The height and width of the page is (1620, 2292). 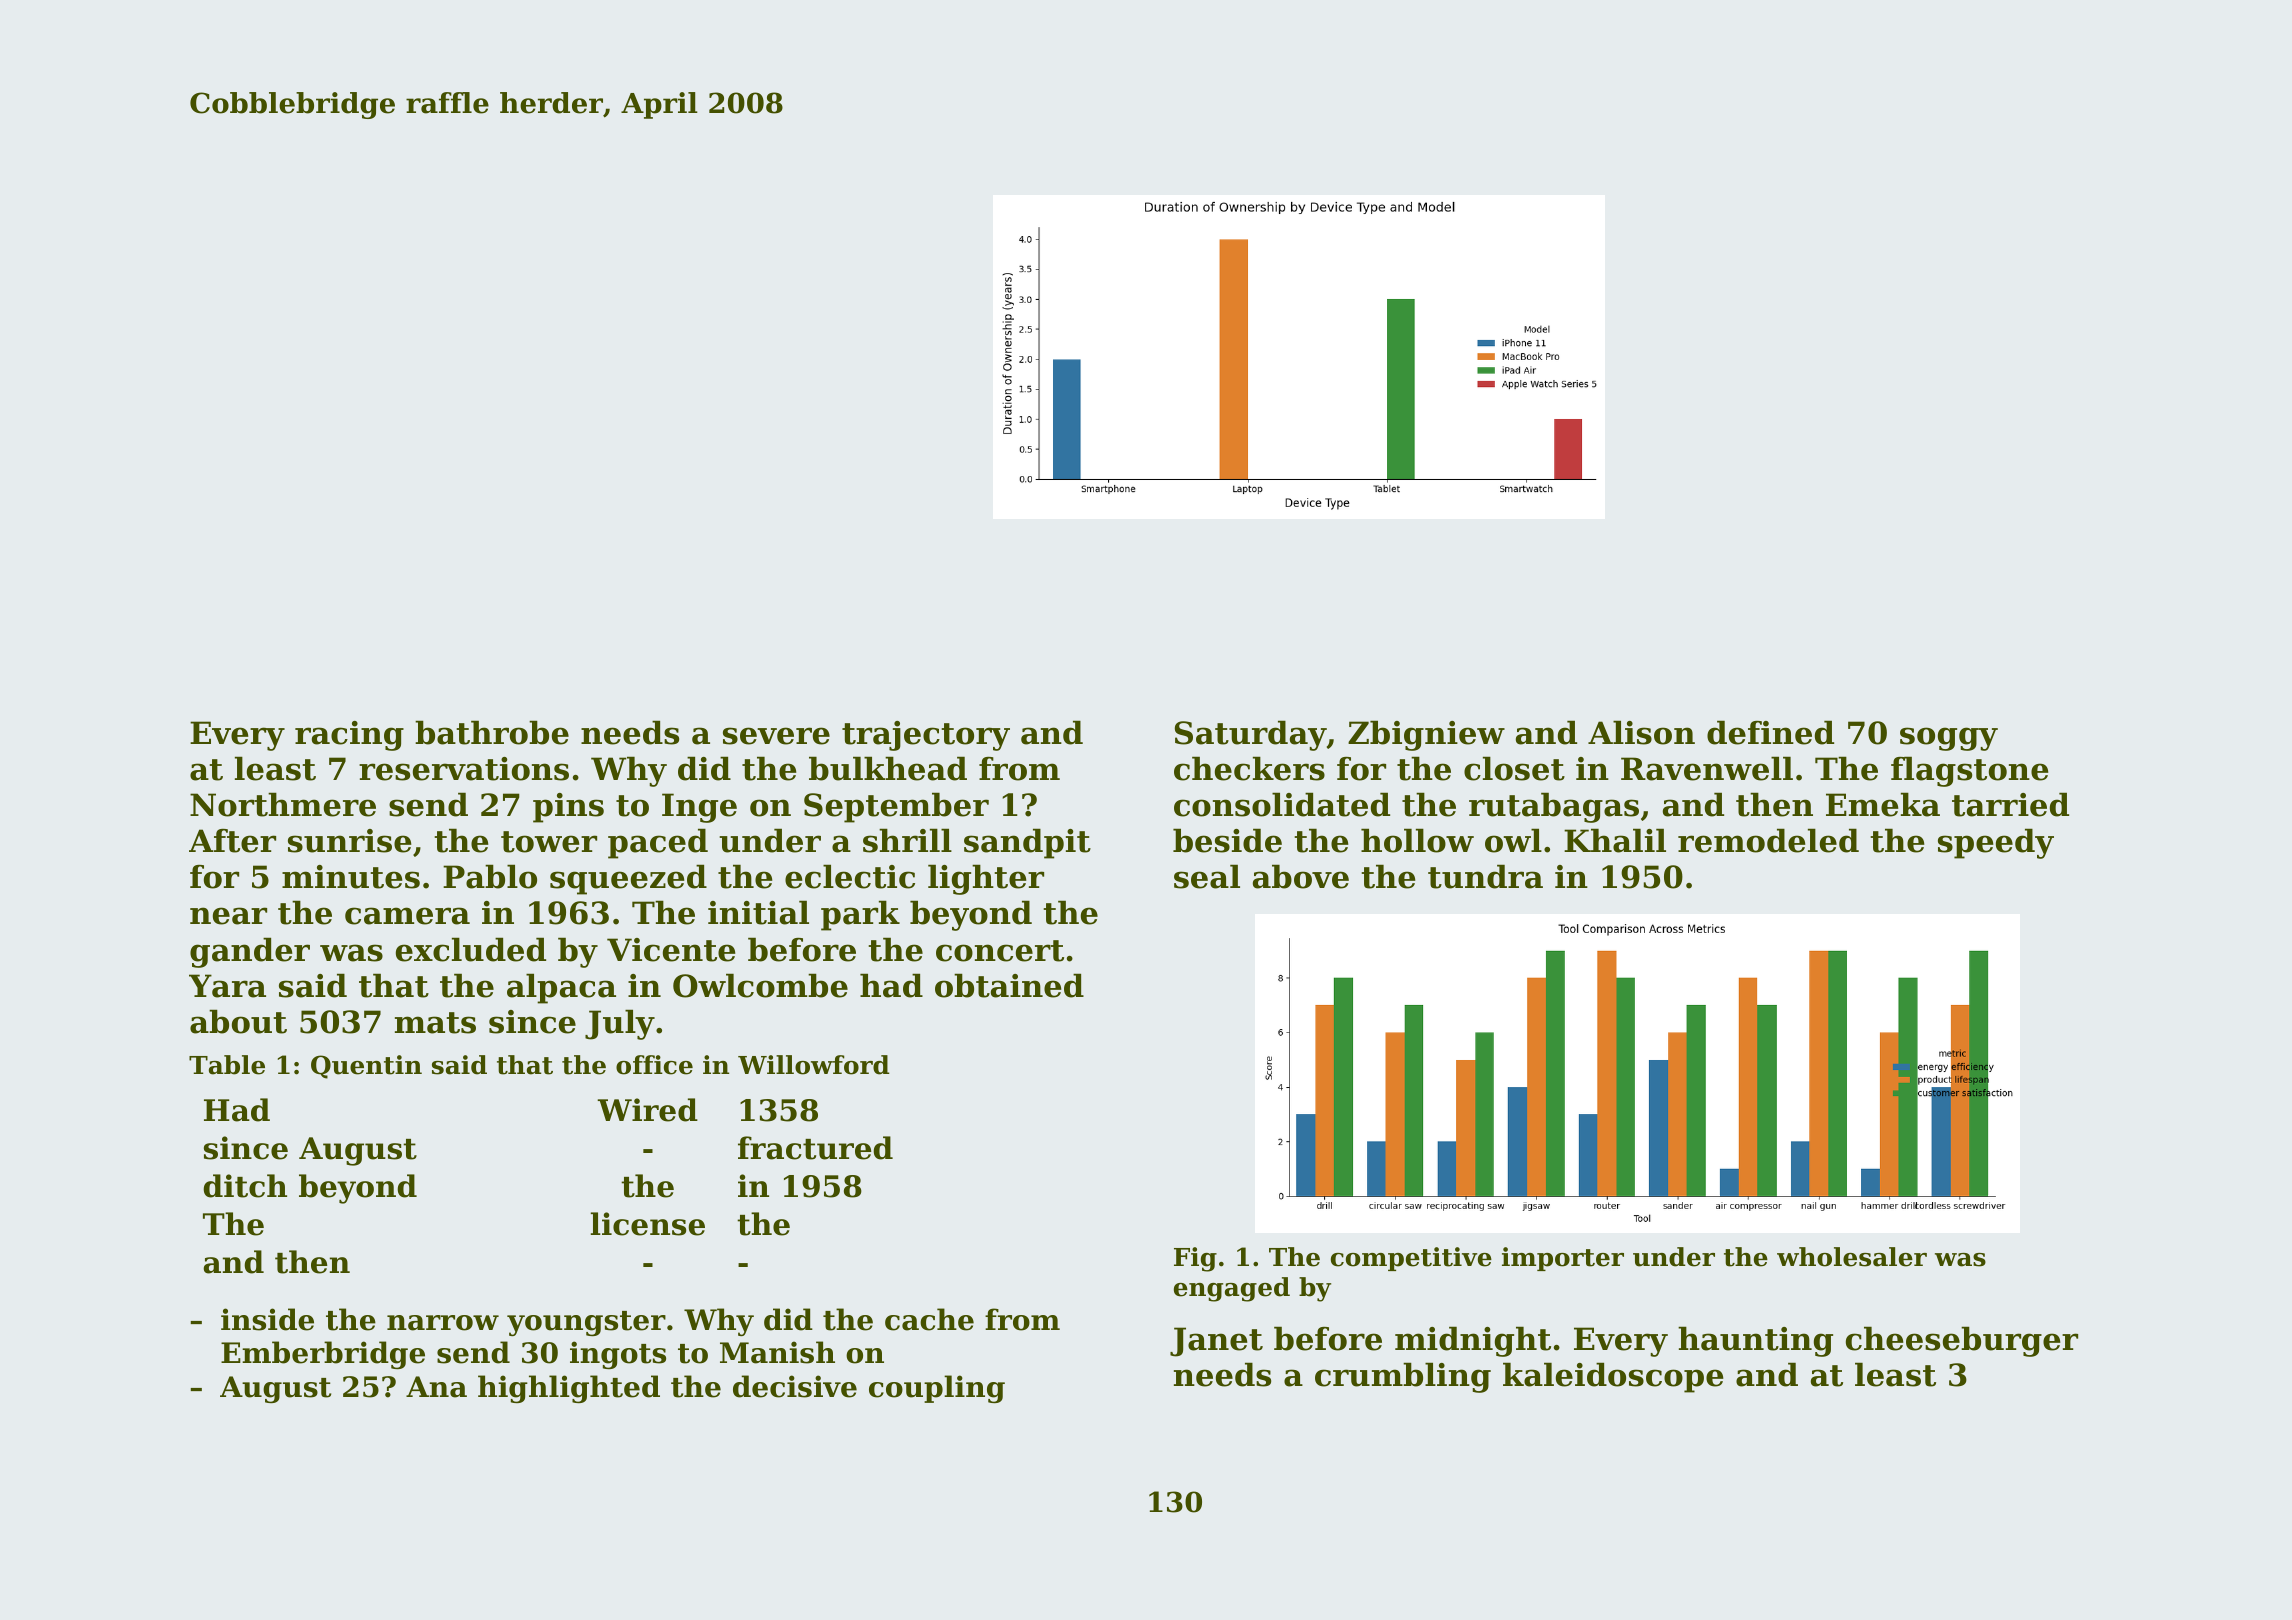 What do you see at coordinates (1426, 735) in the page?
I see `Zbigniew` at bounding box center [1426, 735].
